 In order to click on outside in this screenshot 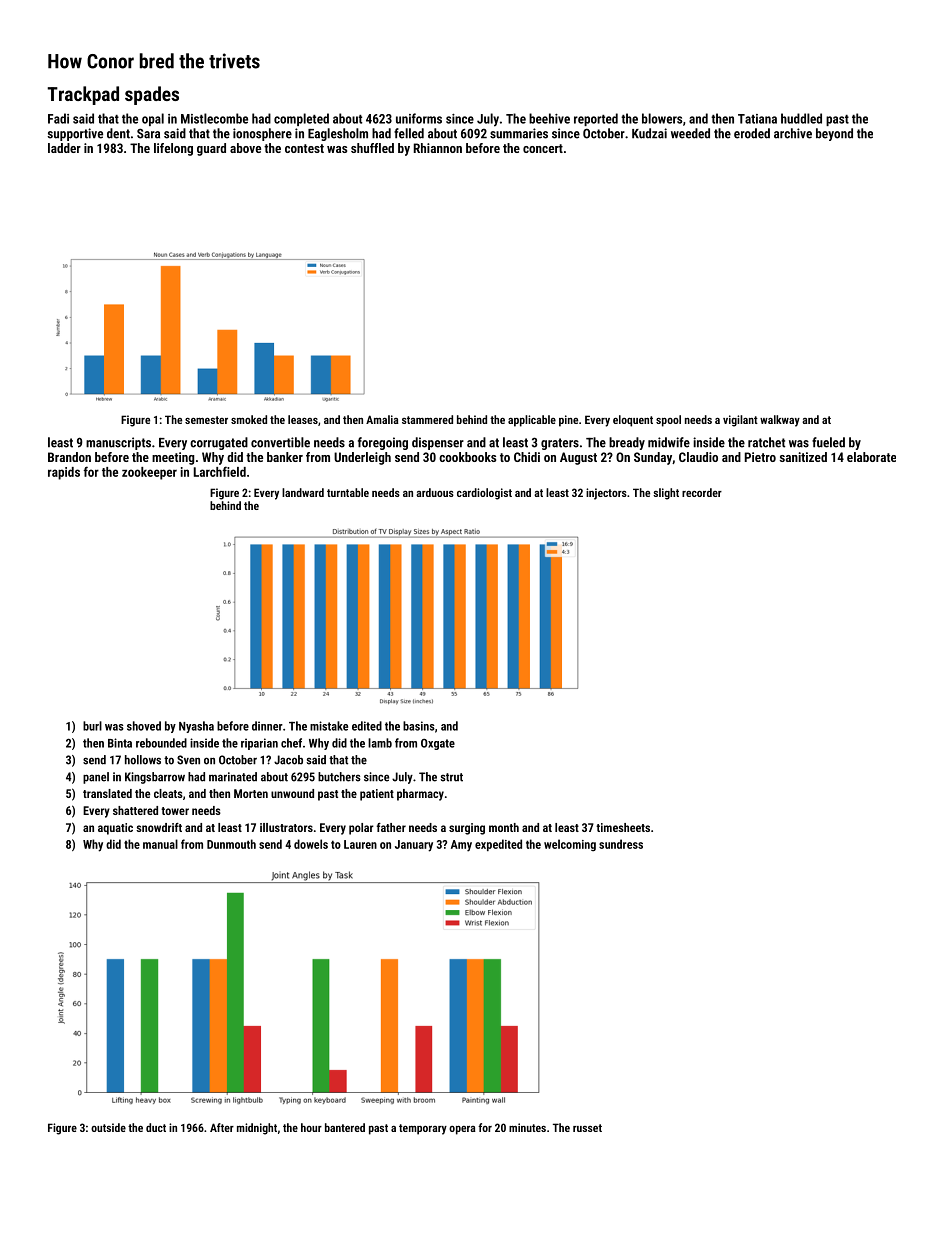, I will do `click(108, 1127)`.
